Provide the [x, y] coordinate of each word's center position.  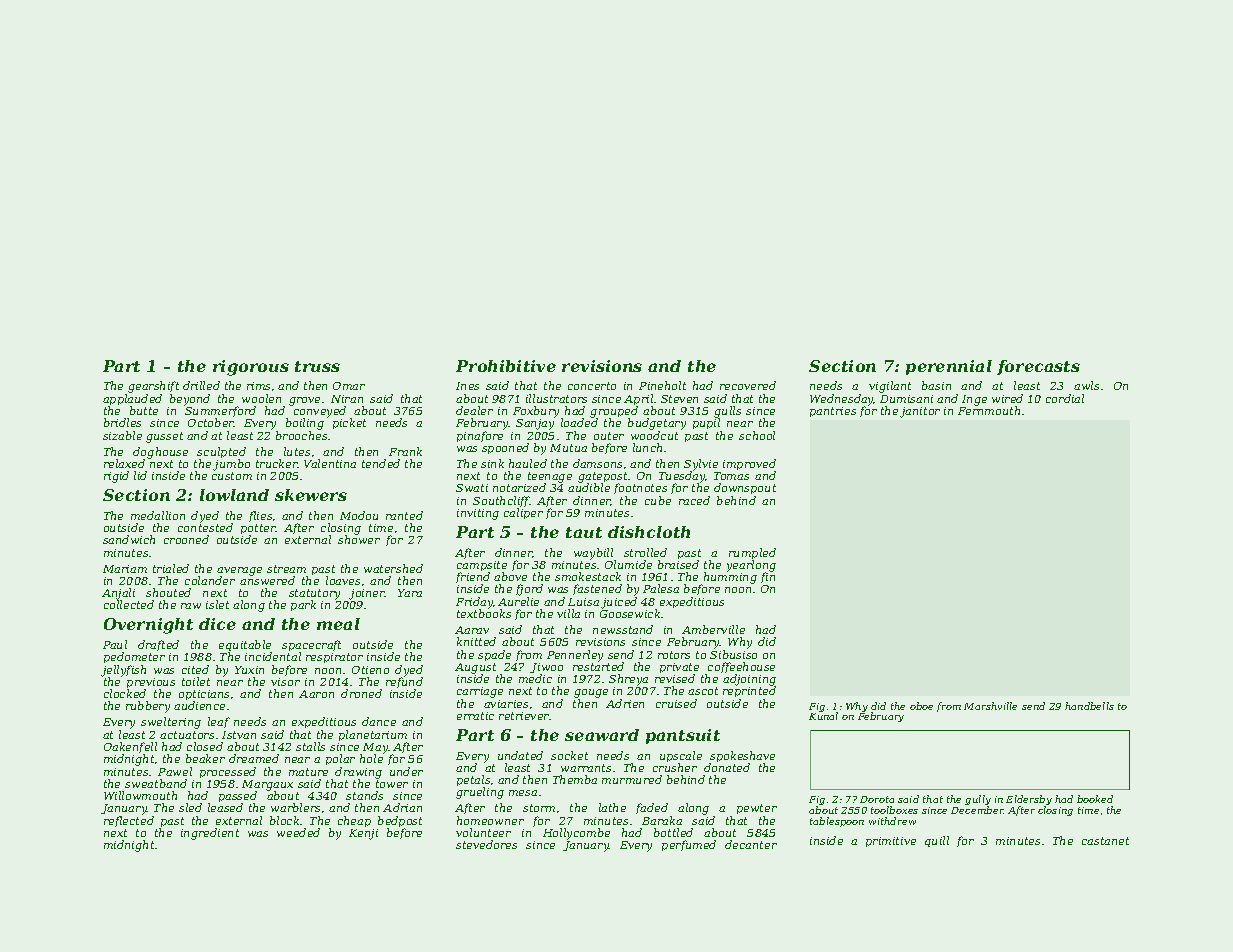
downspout [745, 488]
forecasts [1038, 367]
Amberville [713, 629]
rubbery [148, 707]
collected [129, 605]
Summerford [220, 412]
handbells [1089, 706]
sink [492, 463]
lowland [234, 495]
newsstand [623, 629]
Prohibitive [506, 366]
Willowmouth [140, 795]
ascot [703, 691]
